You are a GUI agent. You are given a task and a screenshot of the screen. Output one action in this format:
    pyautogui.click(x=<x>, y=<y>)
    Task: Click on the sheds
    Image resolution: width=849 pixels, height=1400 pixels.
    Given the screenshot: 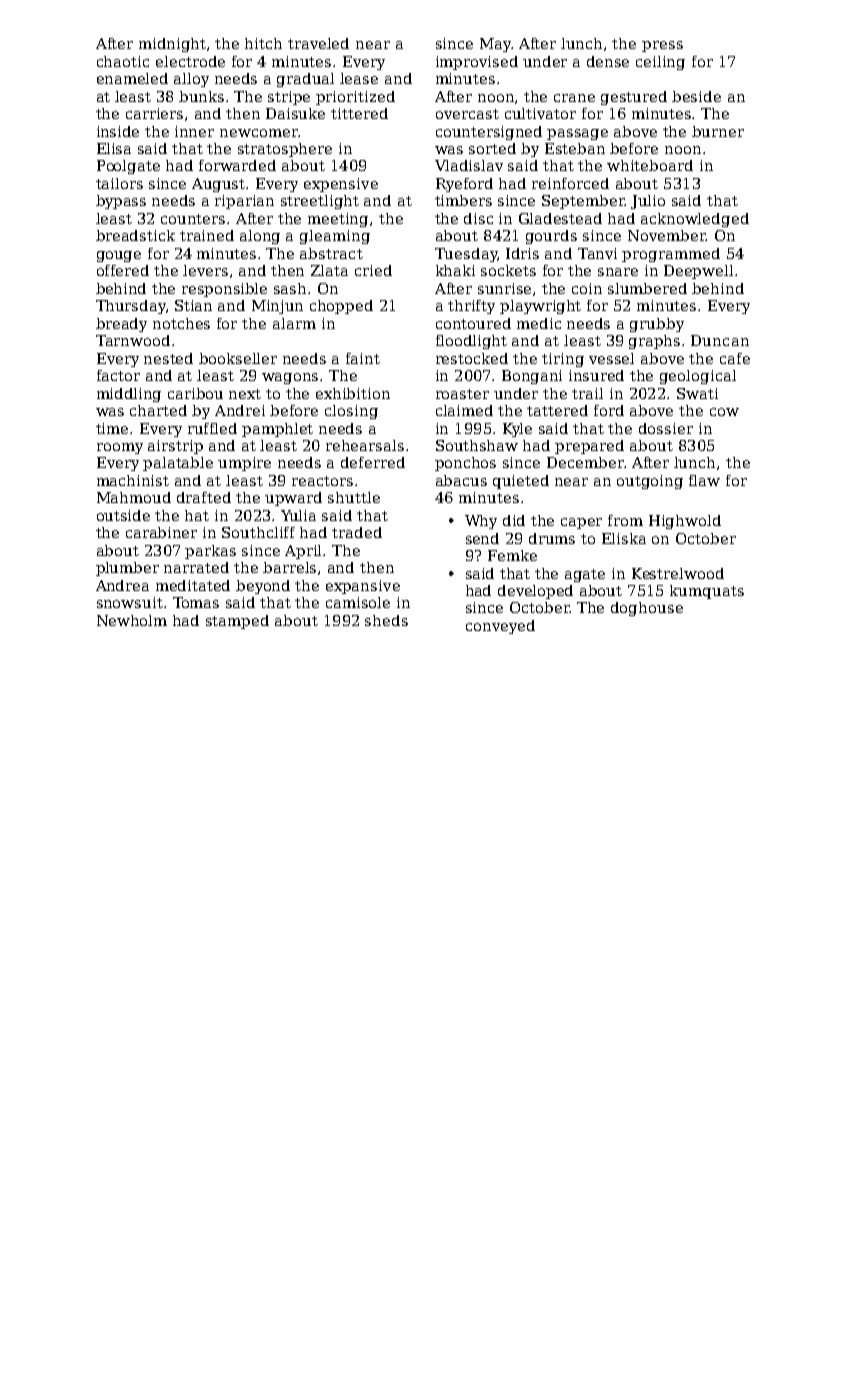 What is the action you would take?
    pyautogui.click(x=386, y=620)
